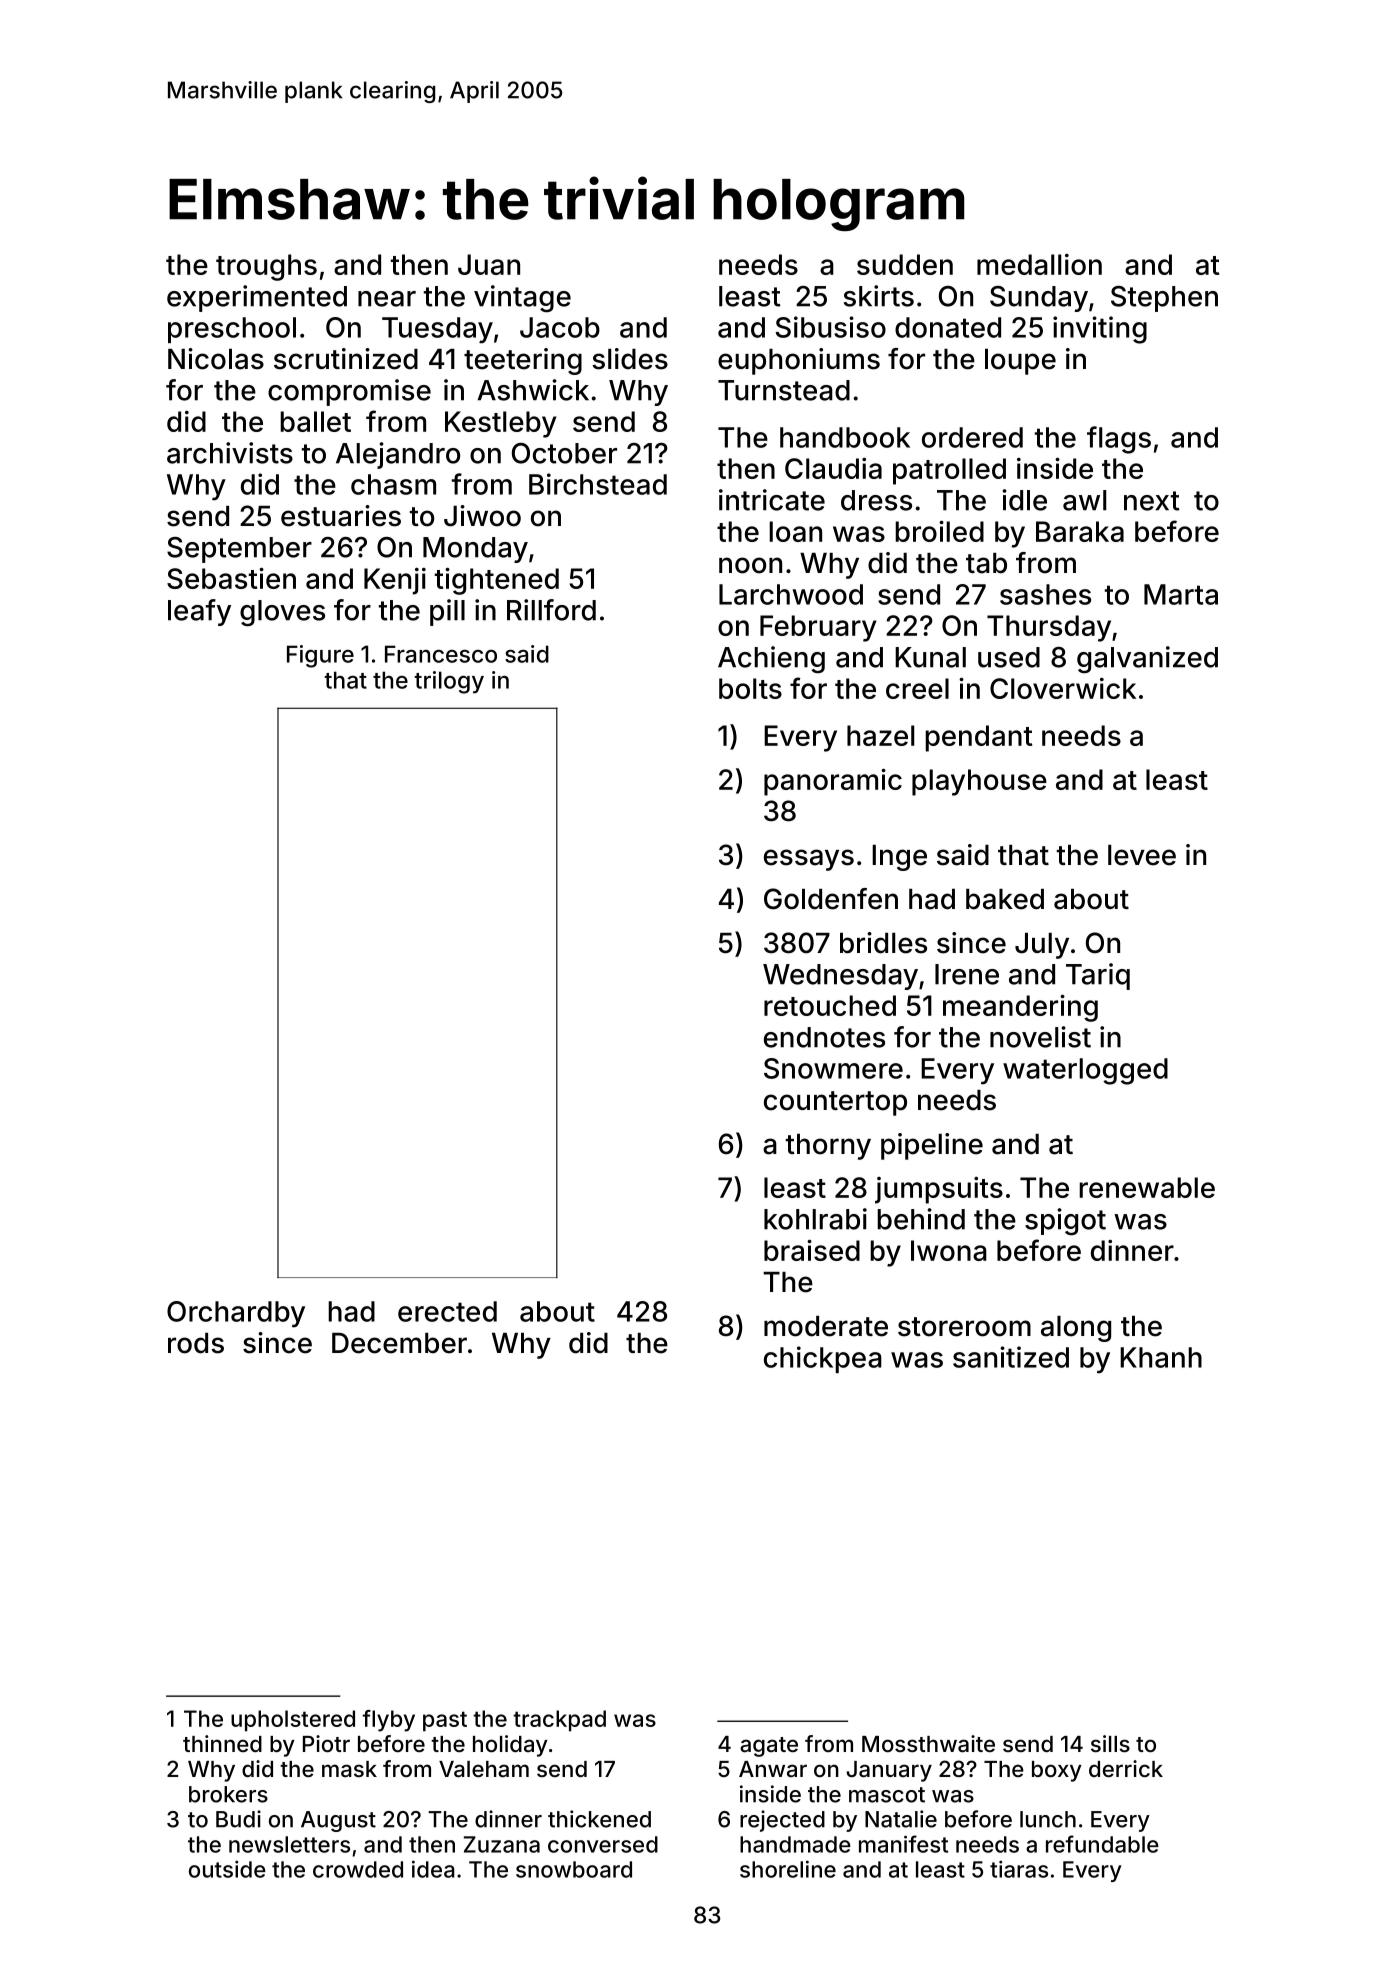 This image has width=1386, height=1969. Describe the element at coordinates (905, 264) in the image. I see `sudden` at that location.
